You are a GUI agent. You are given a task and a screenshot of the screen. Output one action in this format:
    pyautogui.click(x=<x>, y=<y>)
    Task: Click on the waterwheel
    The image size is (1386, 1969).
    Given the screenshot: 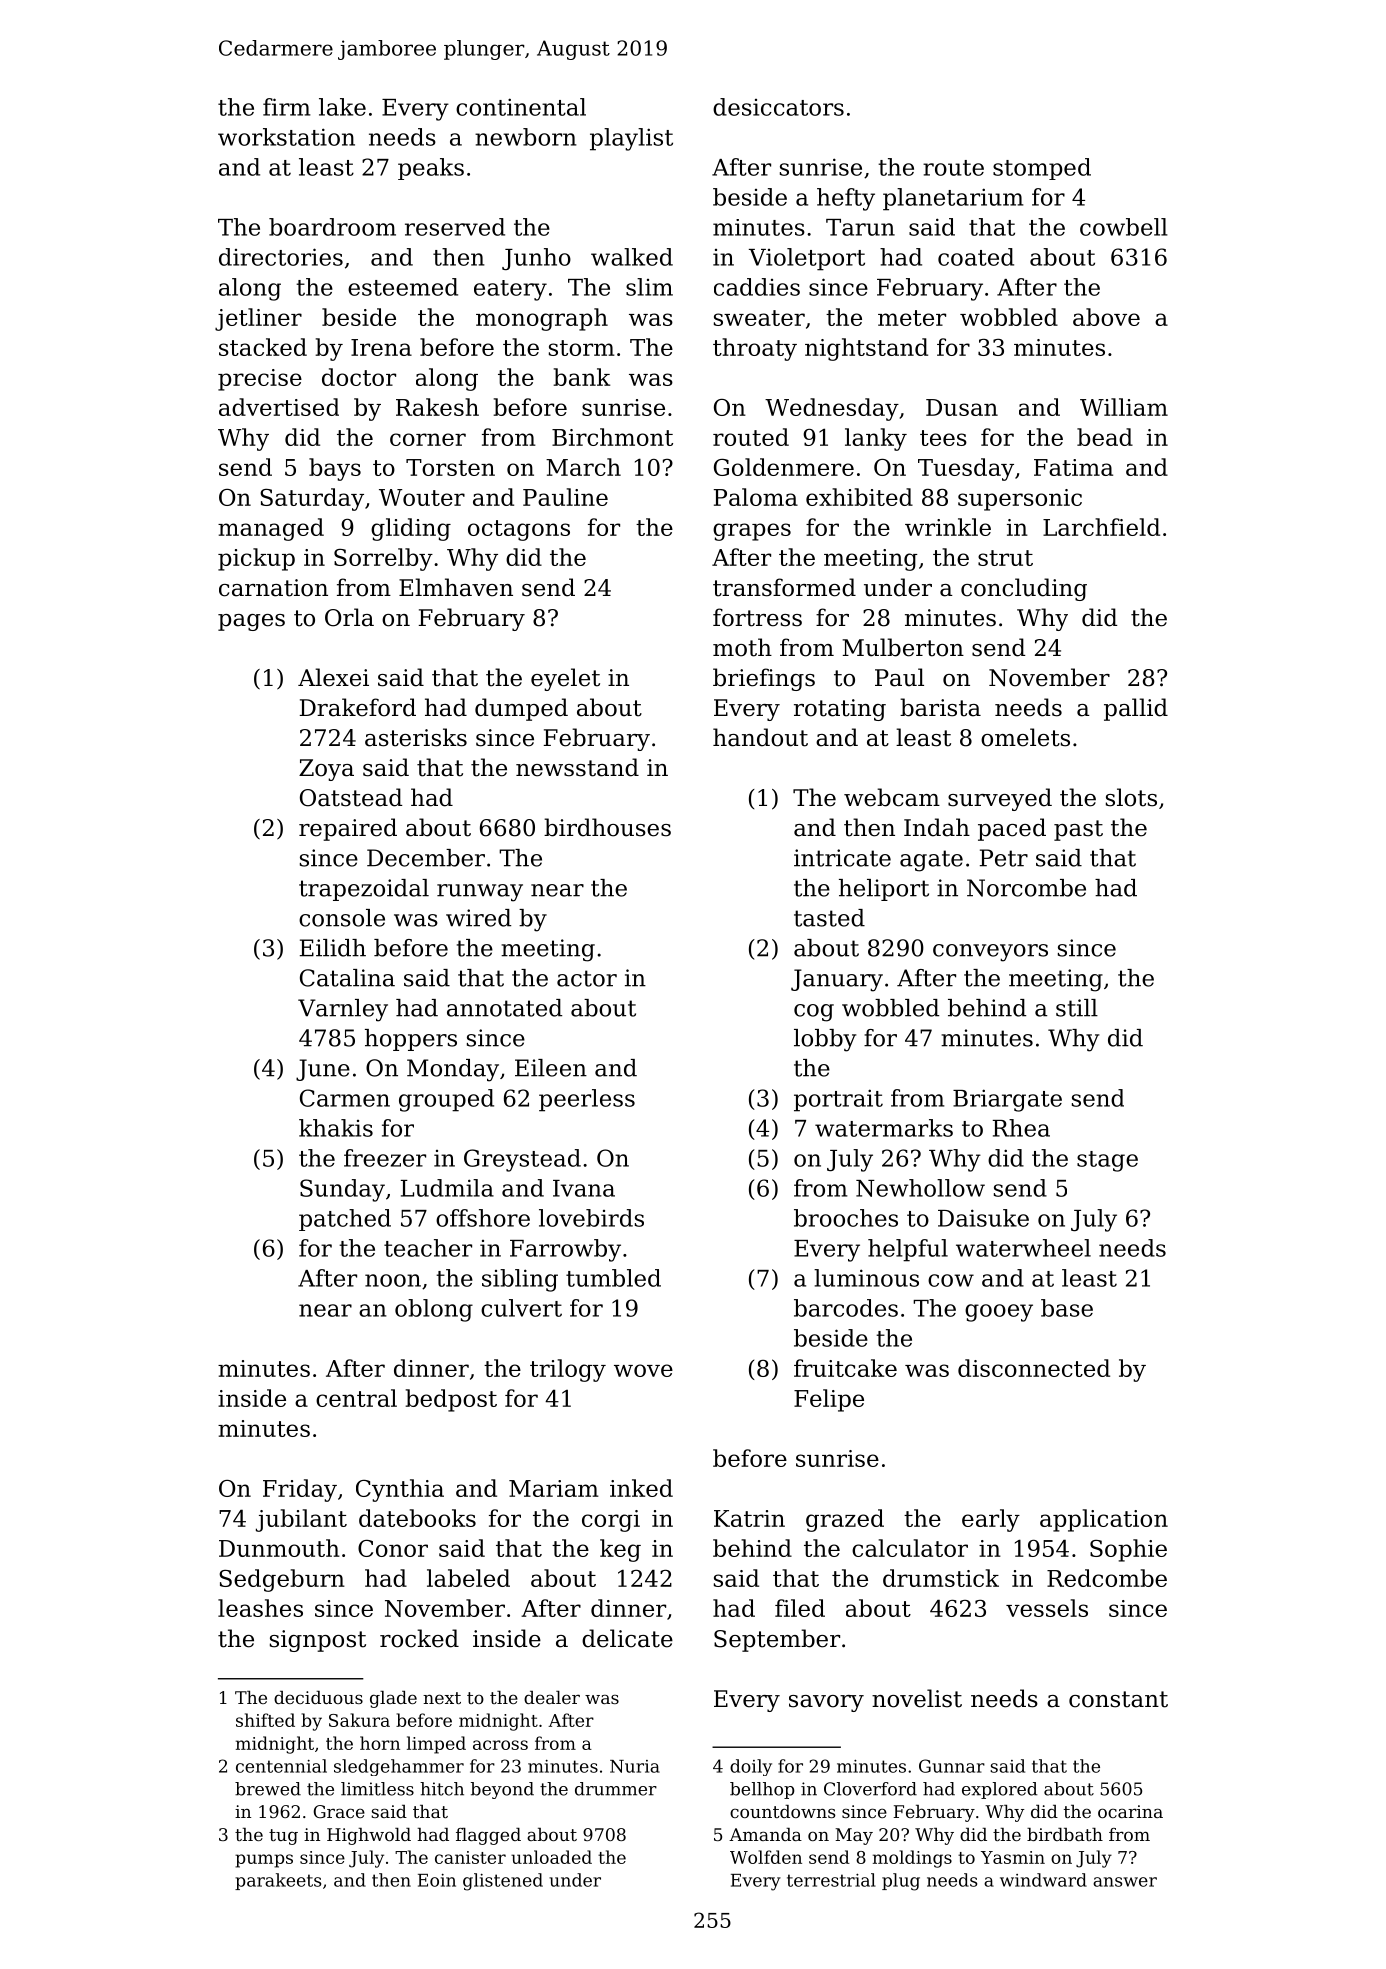 What is the action you would take?
    pyautogui.click(x=1023, y=1248)
